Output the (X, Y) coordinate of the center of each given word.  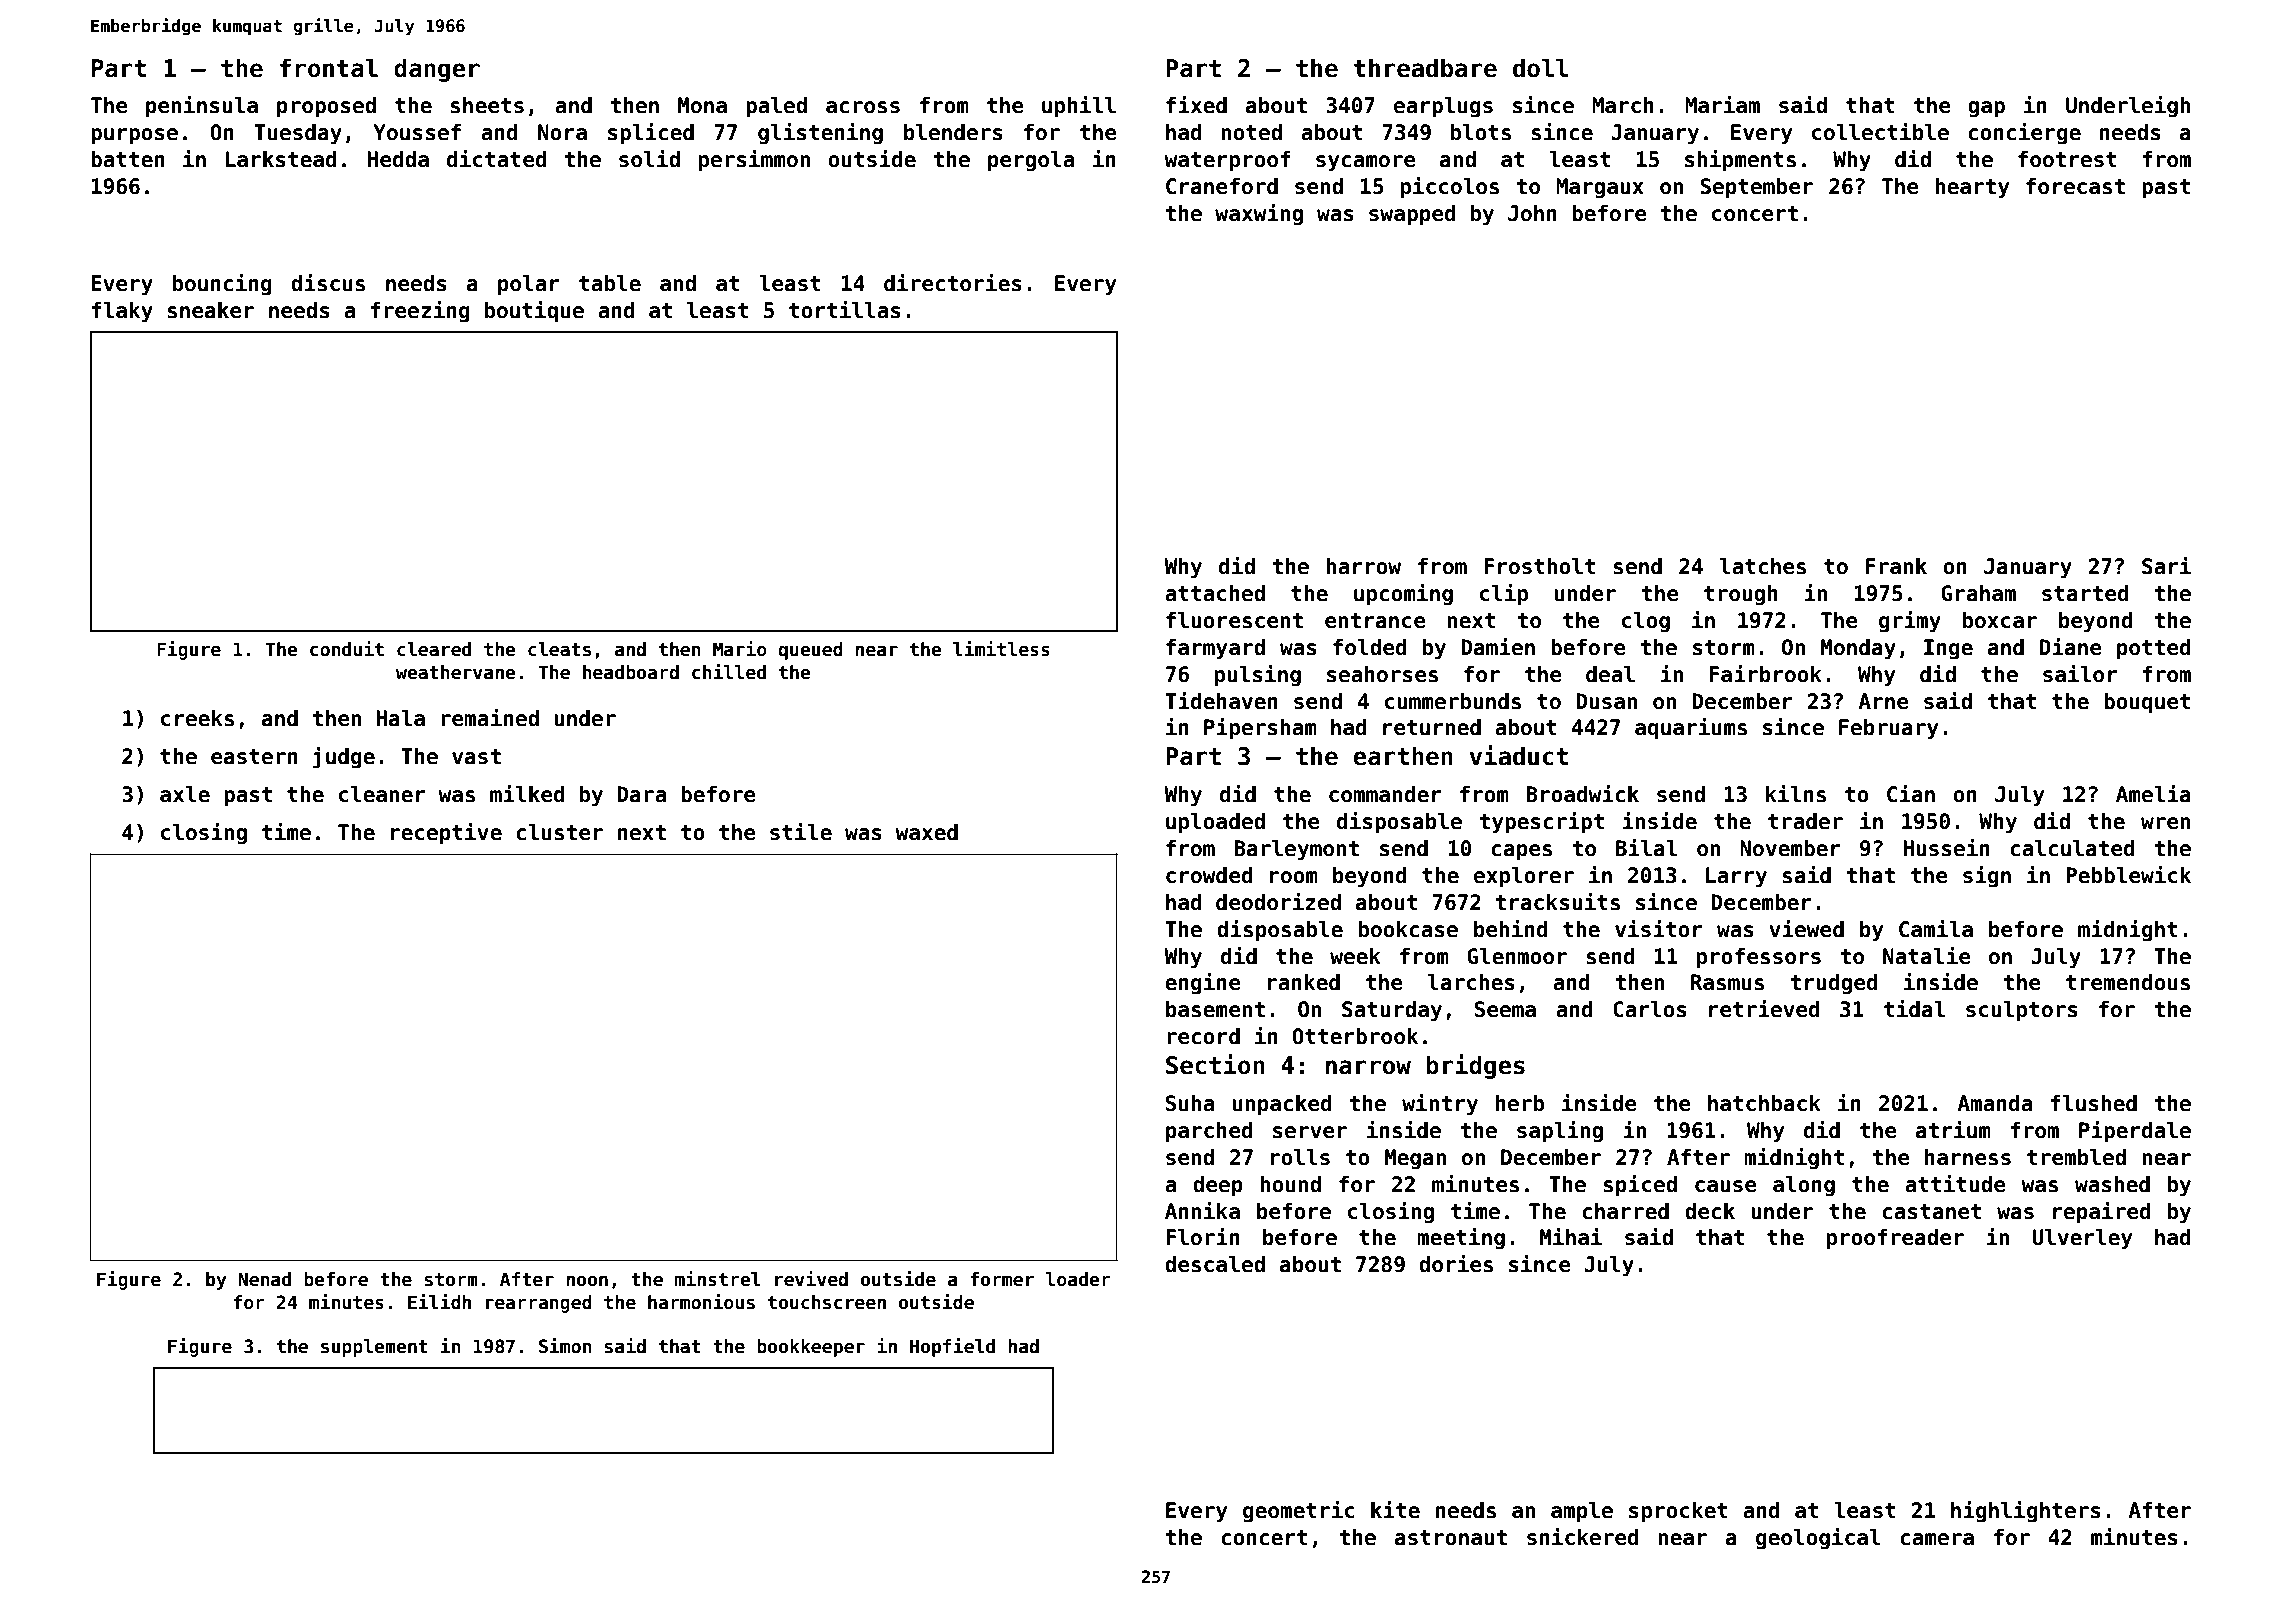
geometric (1299, 1512)
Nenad (264, 1279)
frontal (329, 68)
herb (1520, 1103)
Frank (1896, 566)
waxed (927, 832)
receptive (446, 834)
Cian (1911, 794)
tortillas (845, 310)
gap (1986, 109)
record (1203, 1036)
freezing (420, 312)
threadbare (1425, 68)
